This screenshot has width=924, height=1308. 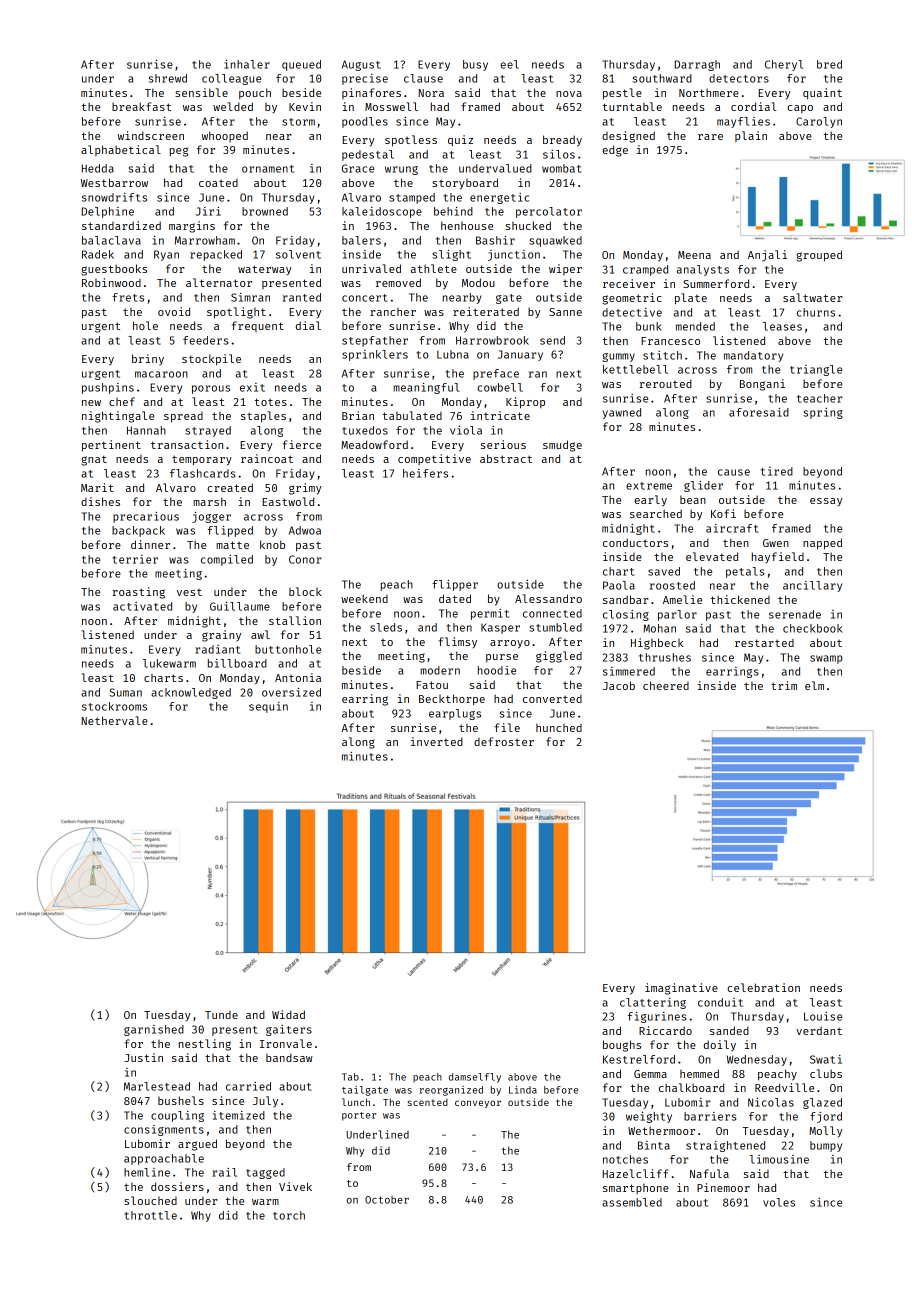 What do you see at coordinates (426, 388) in the screenshot?
I see `meaningful` at bounding box center [426, 388].
